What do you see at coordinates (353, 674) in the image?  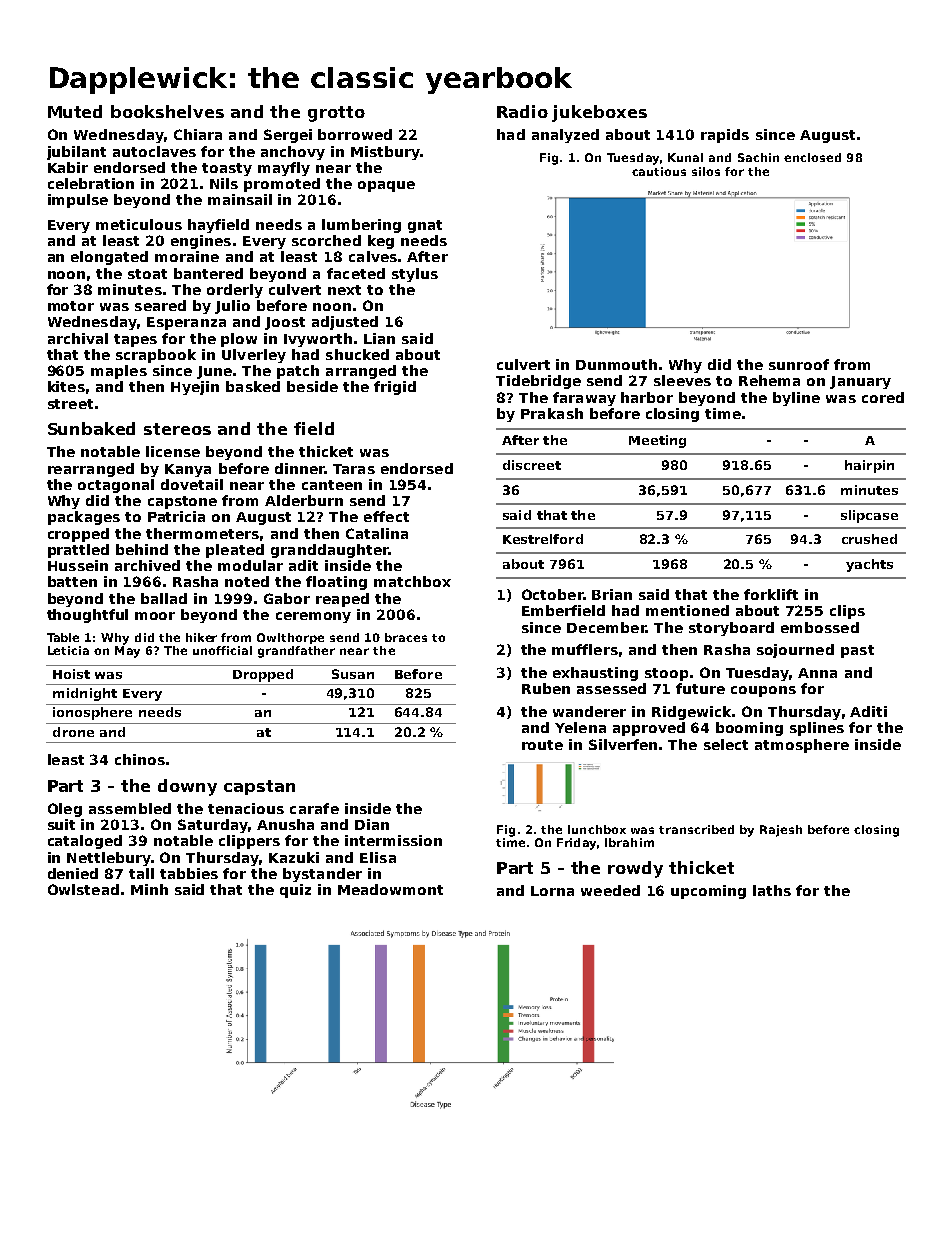 I see `Susan` at bounding box center [353, 674].
